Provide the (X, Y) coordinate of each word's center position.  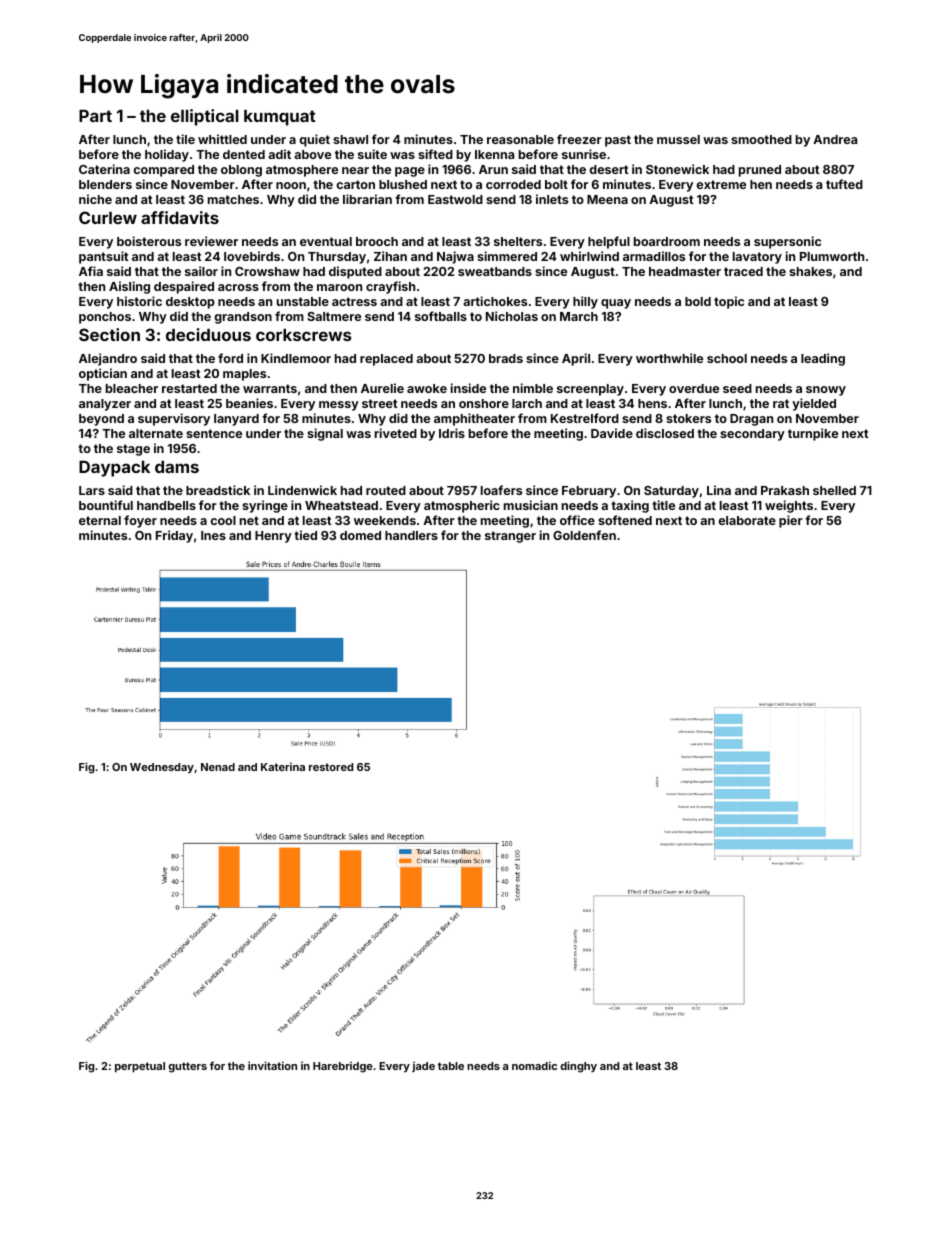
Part (95, 116)
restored (331, 767)
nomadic (534, 1065)
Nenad (218, 767)
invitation (272, 1065)
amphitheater (474, 419)
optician (103, 374)
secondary (752, 435)
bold (698, 301)
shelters (518, 241)
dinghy (578, 1067)
